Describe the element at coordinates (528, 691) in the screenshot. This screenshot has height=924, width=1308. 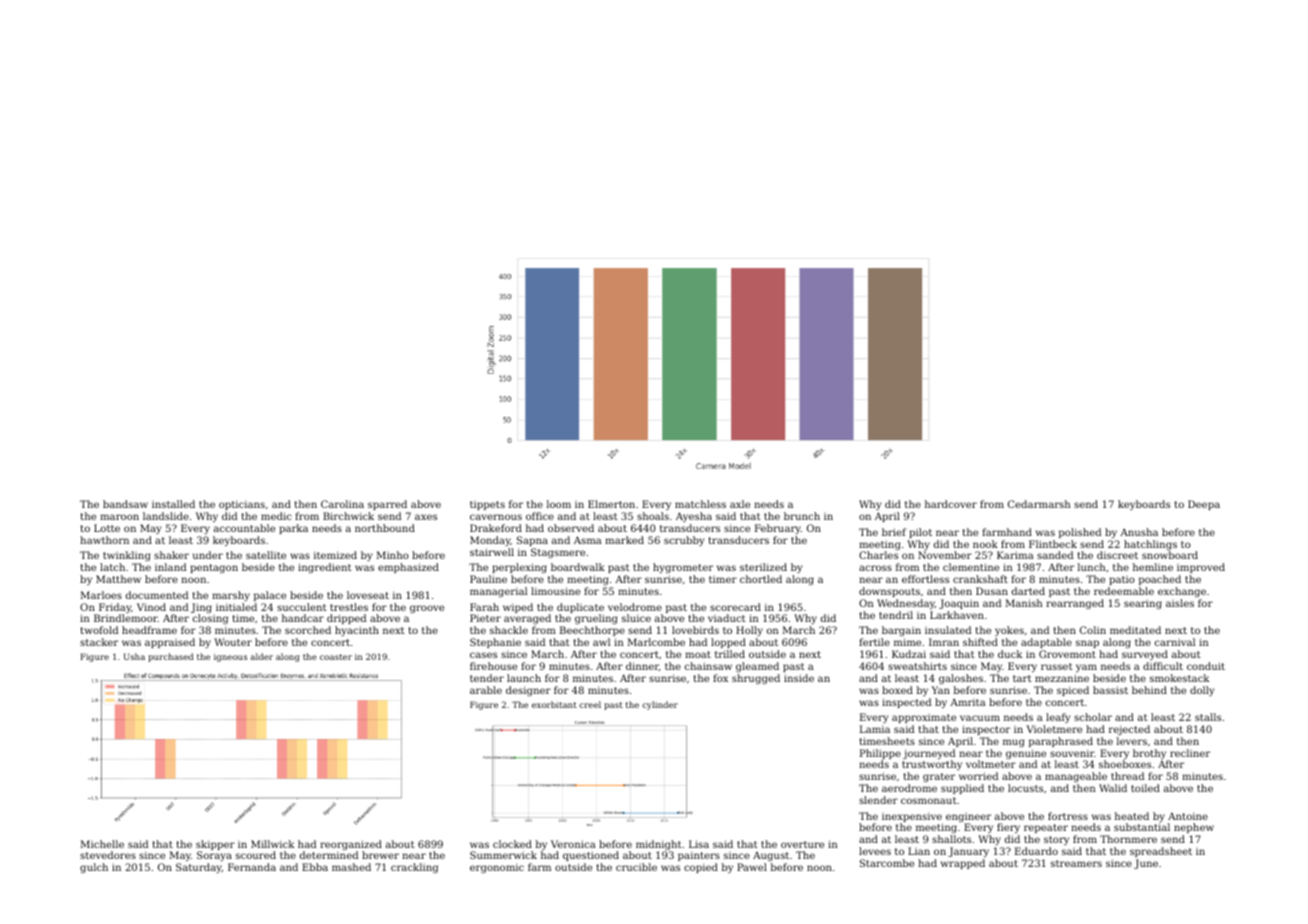
I see `designer` at that location.
